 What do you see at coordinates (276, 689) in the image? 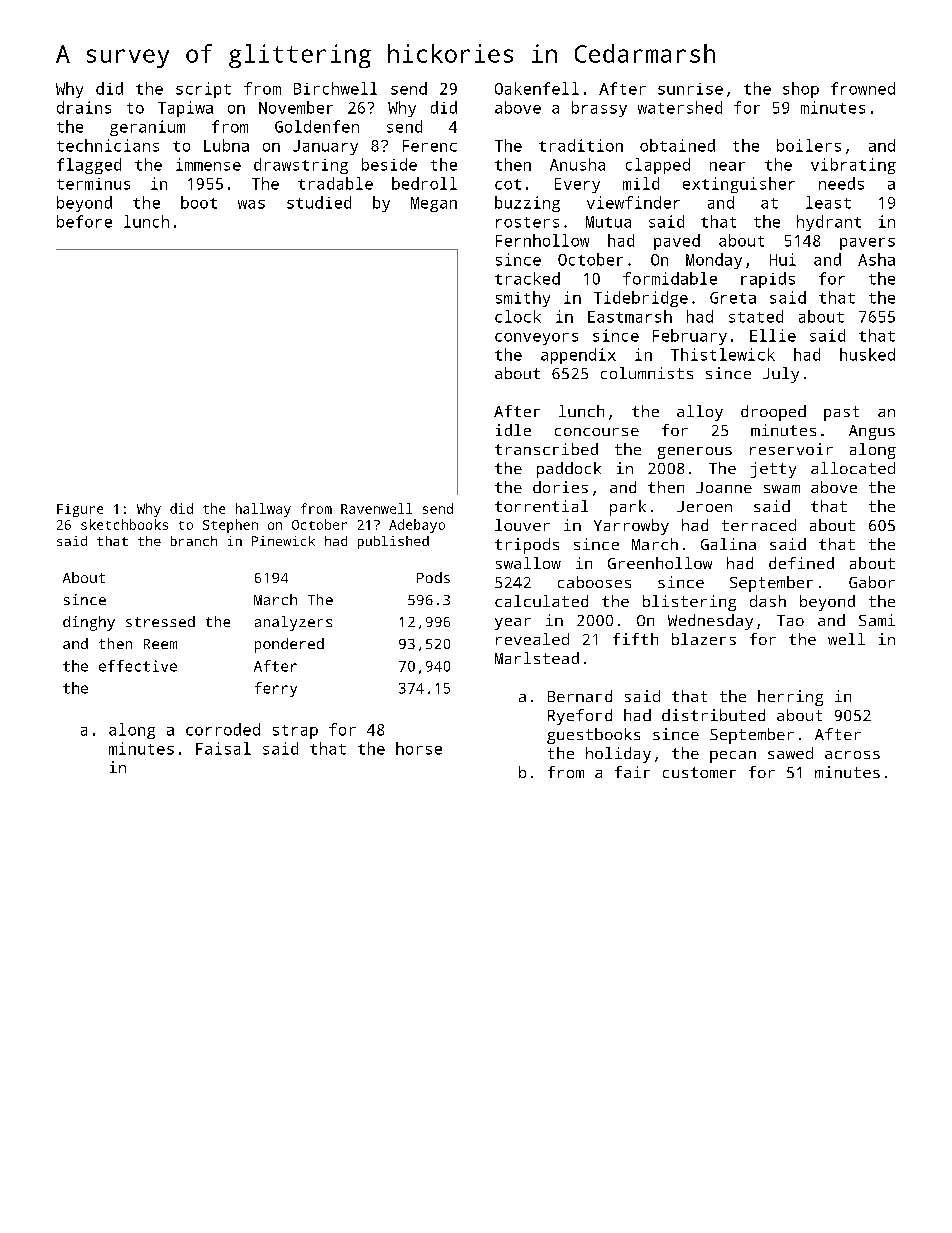
I see `ferry` at bounding box center [276, 689].
